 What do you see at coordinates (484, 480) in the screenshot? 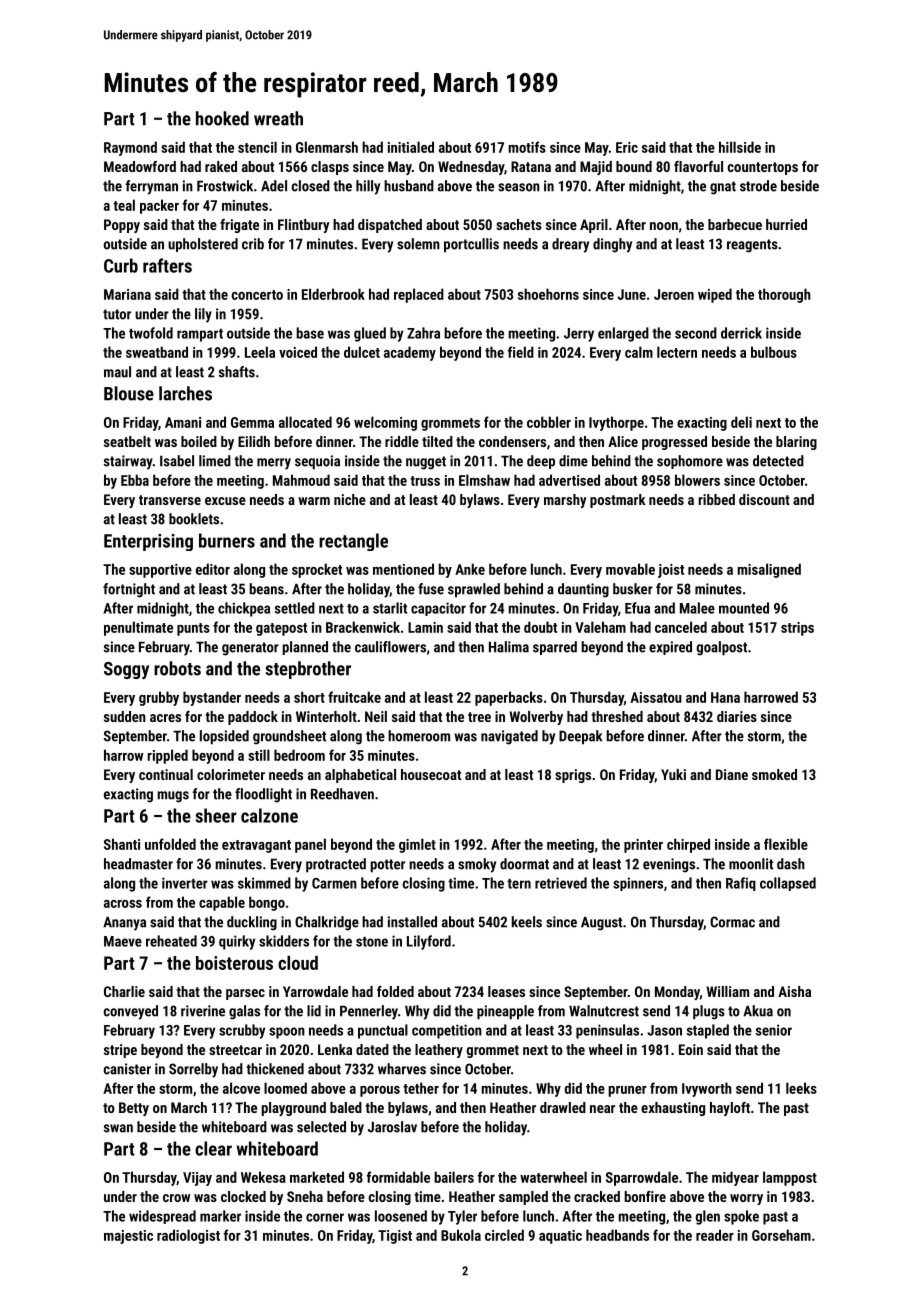
I see `Elmshaw` at bounding box center [484, 480].
